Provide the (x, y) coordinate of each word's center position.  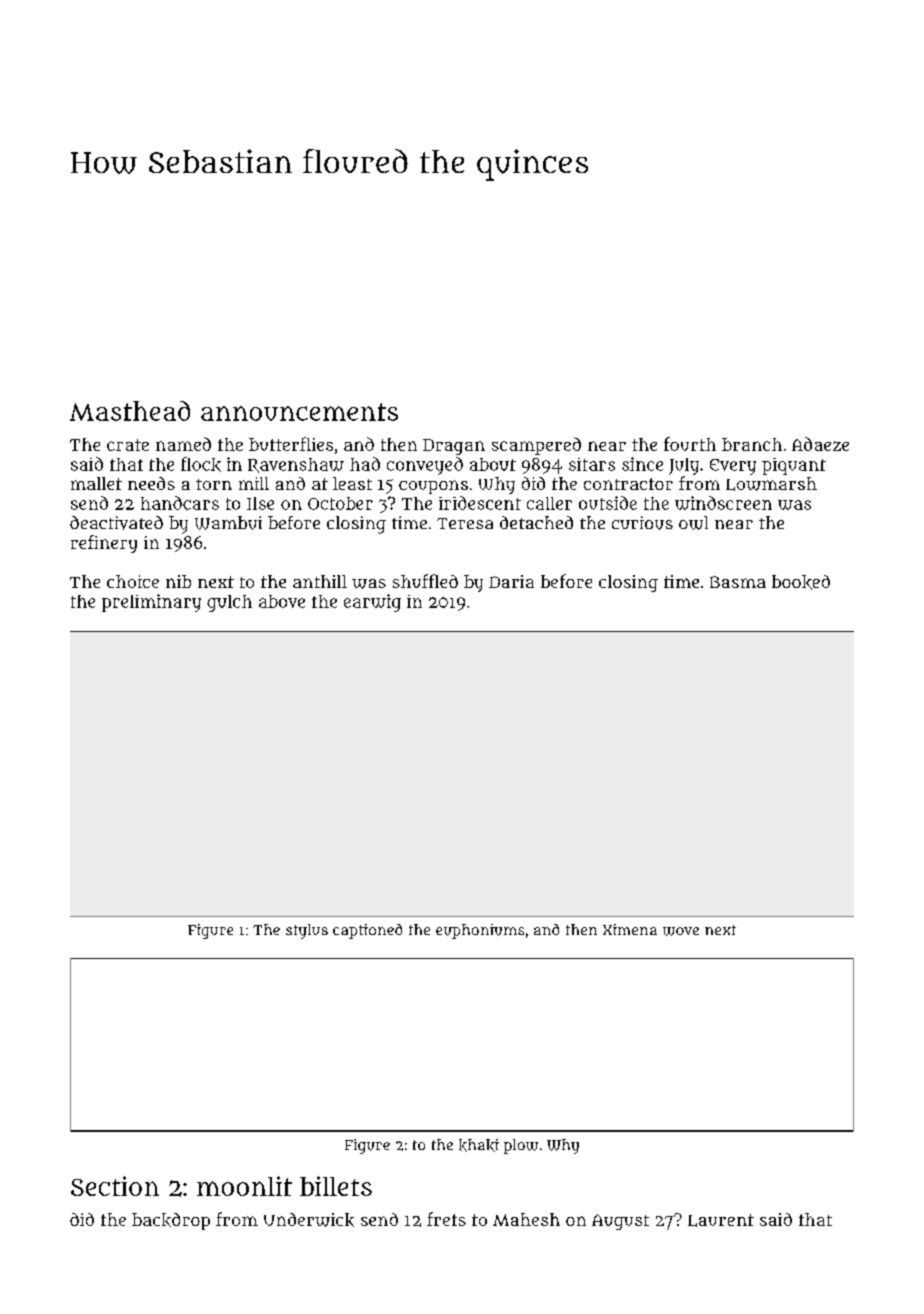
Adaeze (820, 444)
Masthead (130, 411)
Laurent (721, 1220)
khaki (479, 1145)
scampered (536, 446)
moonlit (244, 1186)
